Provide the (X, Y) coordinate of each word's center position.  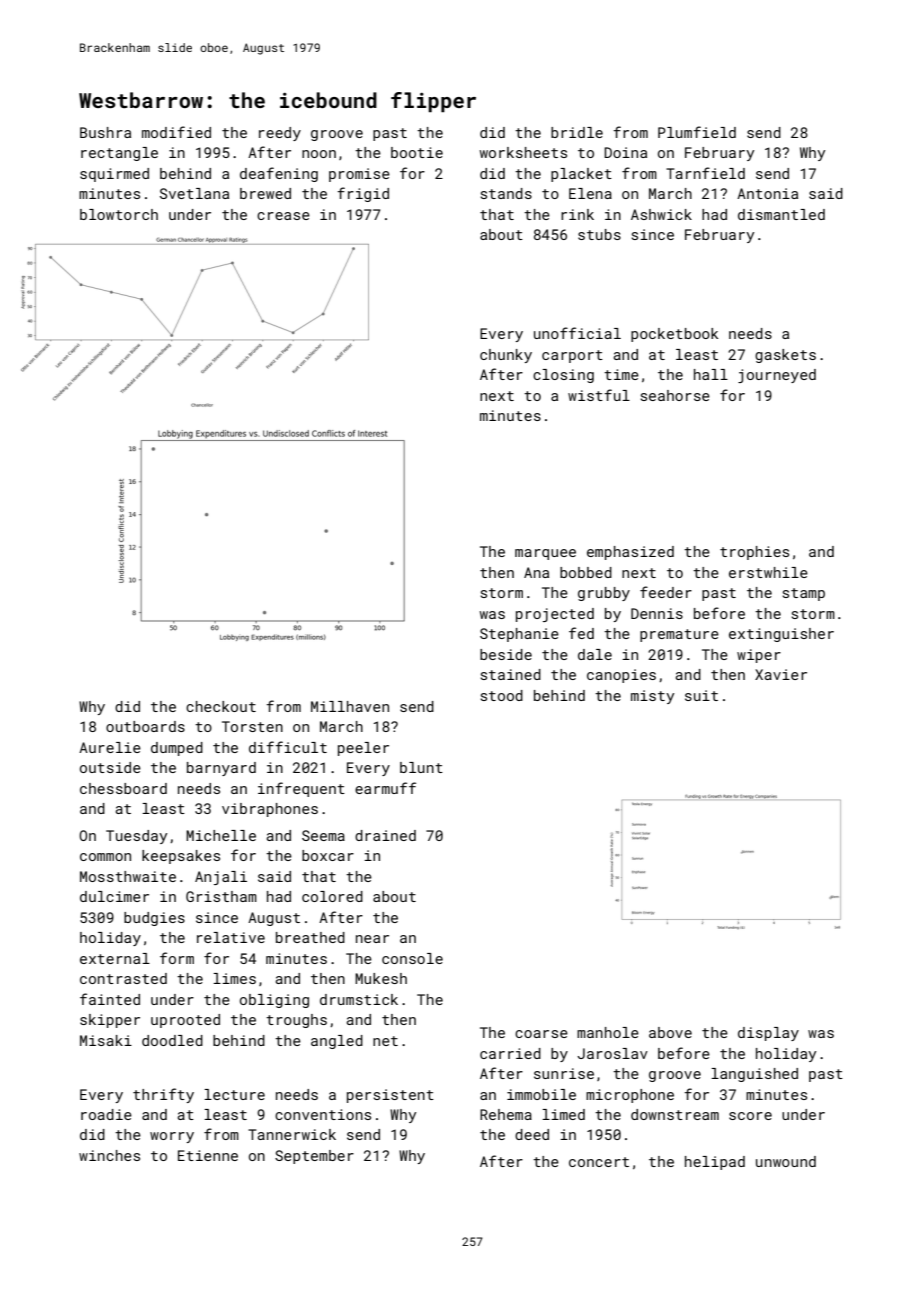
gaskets (785, 356)
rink (577, 214)
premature (679, 635)
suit (701, 695)
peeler (363, 749)
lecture (234, 1094)
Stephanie (519, 635)
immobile (541, 1094)
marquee (545, 554)
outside (110, 767)
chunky (506, 356)
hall (711, 374)
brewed (265, 193)
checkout (221, 706)
